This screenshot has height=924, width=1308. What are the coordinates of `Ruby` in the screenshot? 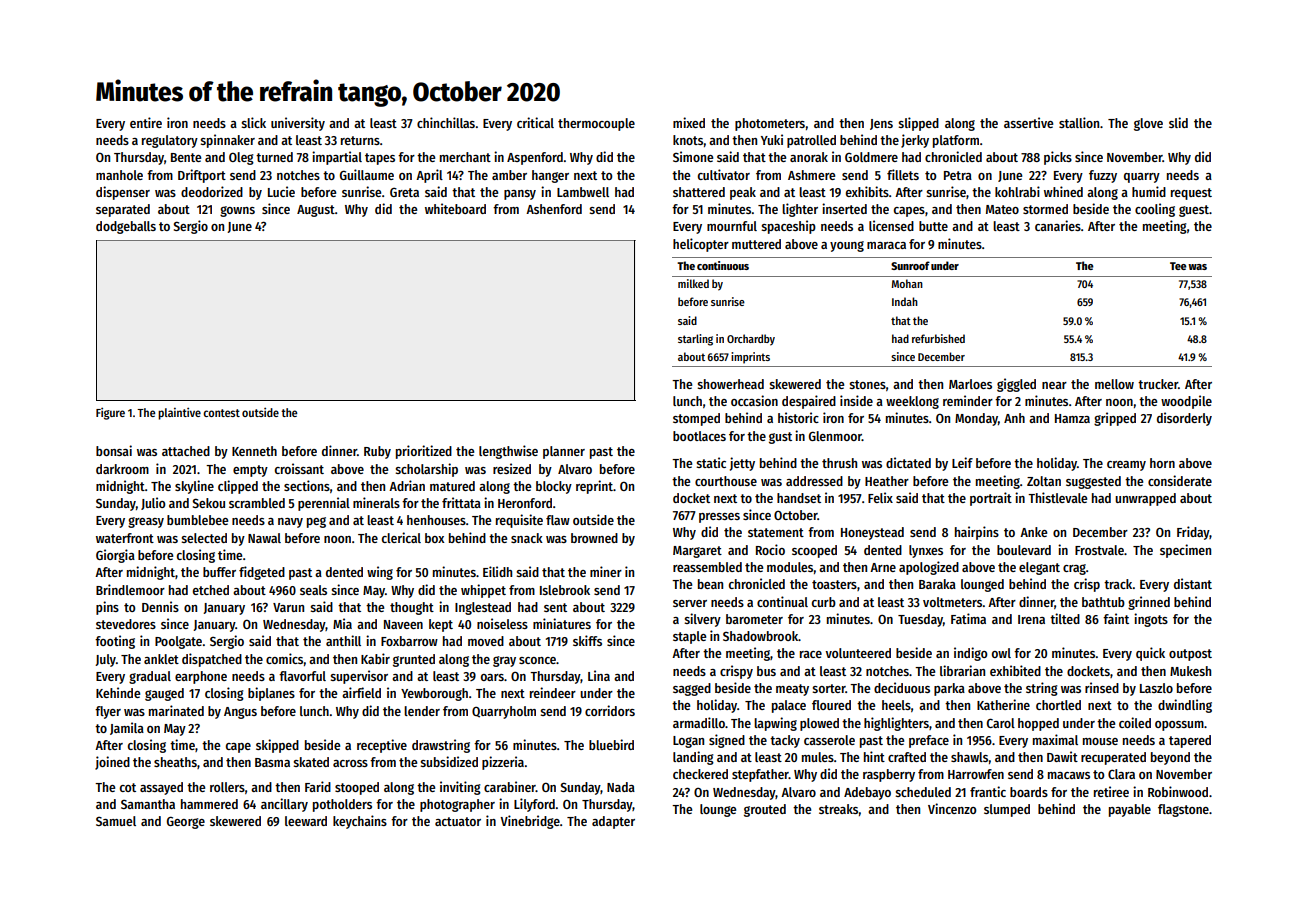 It's located at (377, 452).
